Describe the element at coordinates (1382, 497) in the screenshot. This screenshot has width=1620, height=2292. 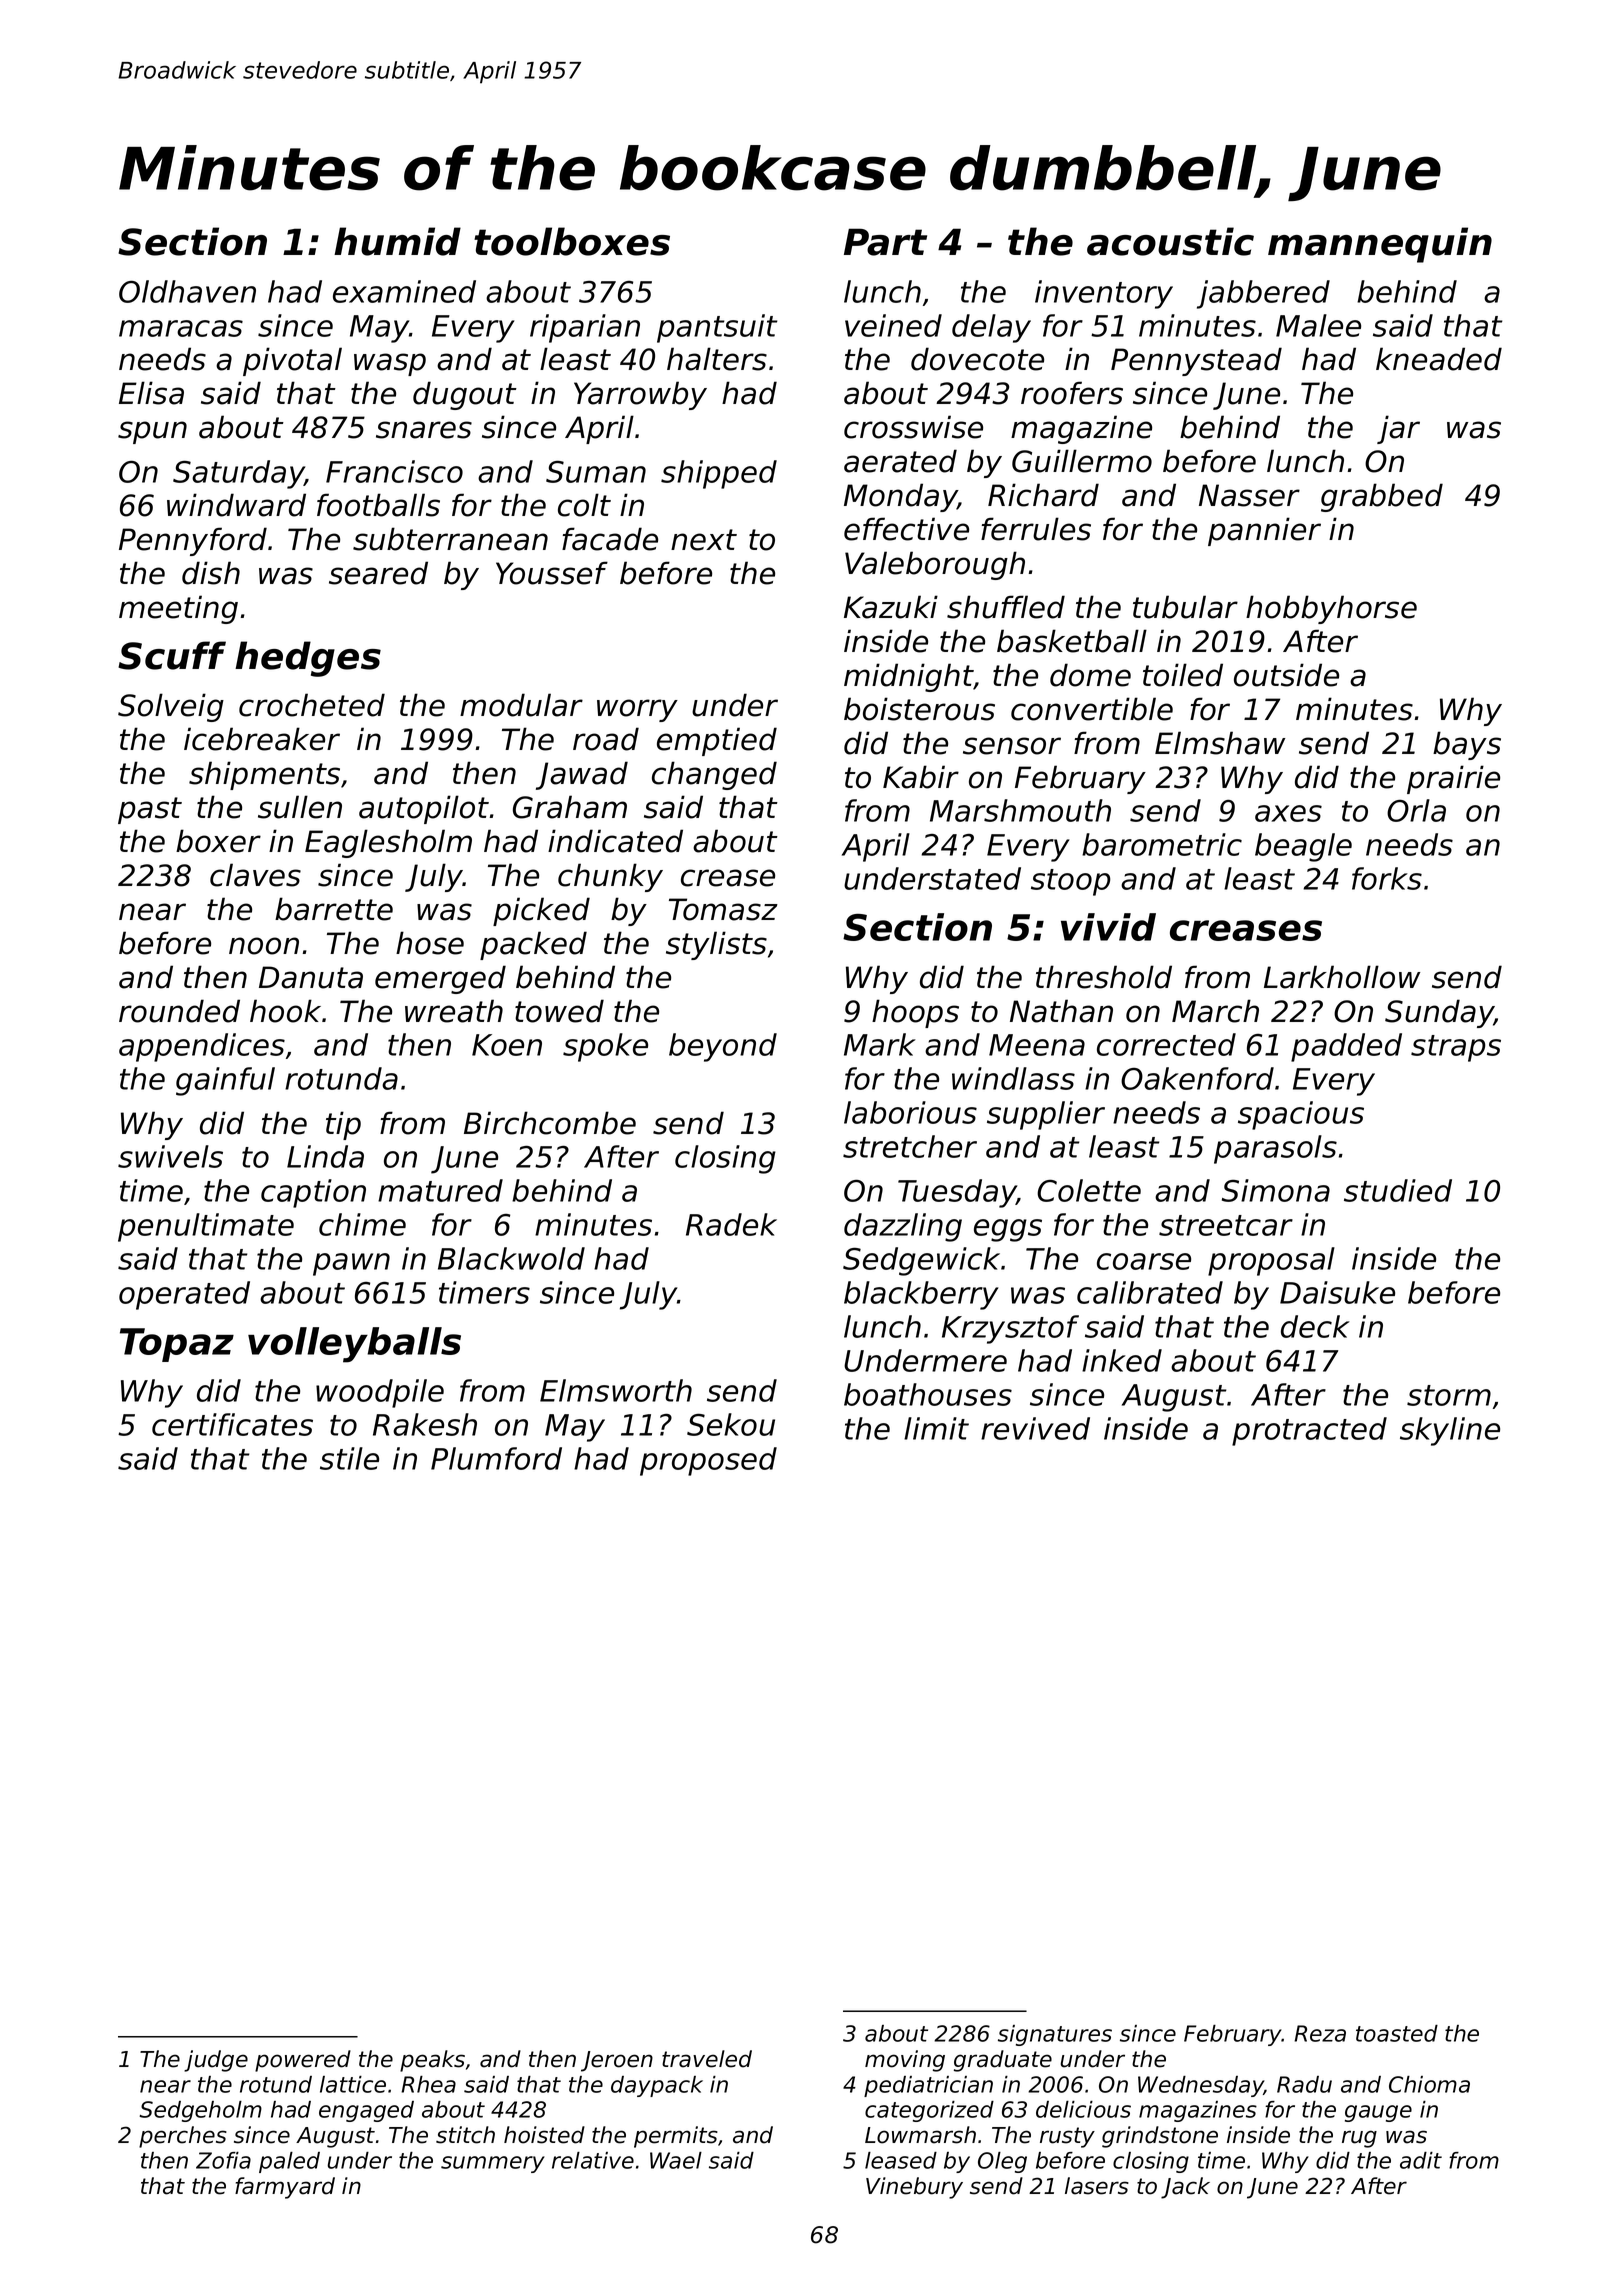
I see `grabbed` at that location.
